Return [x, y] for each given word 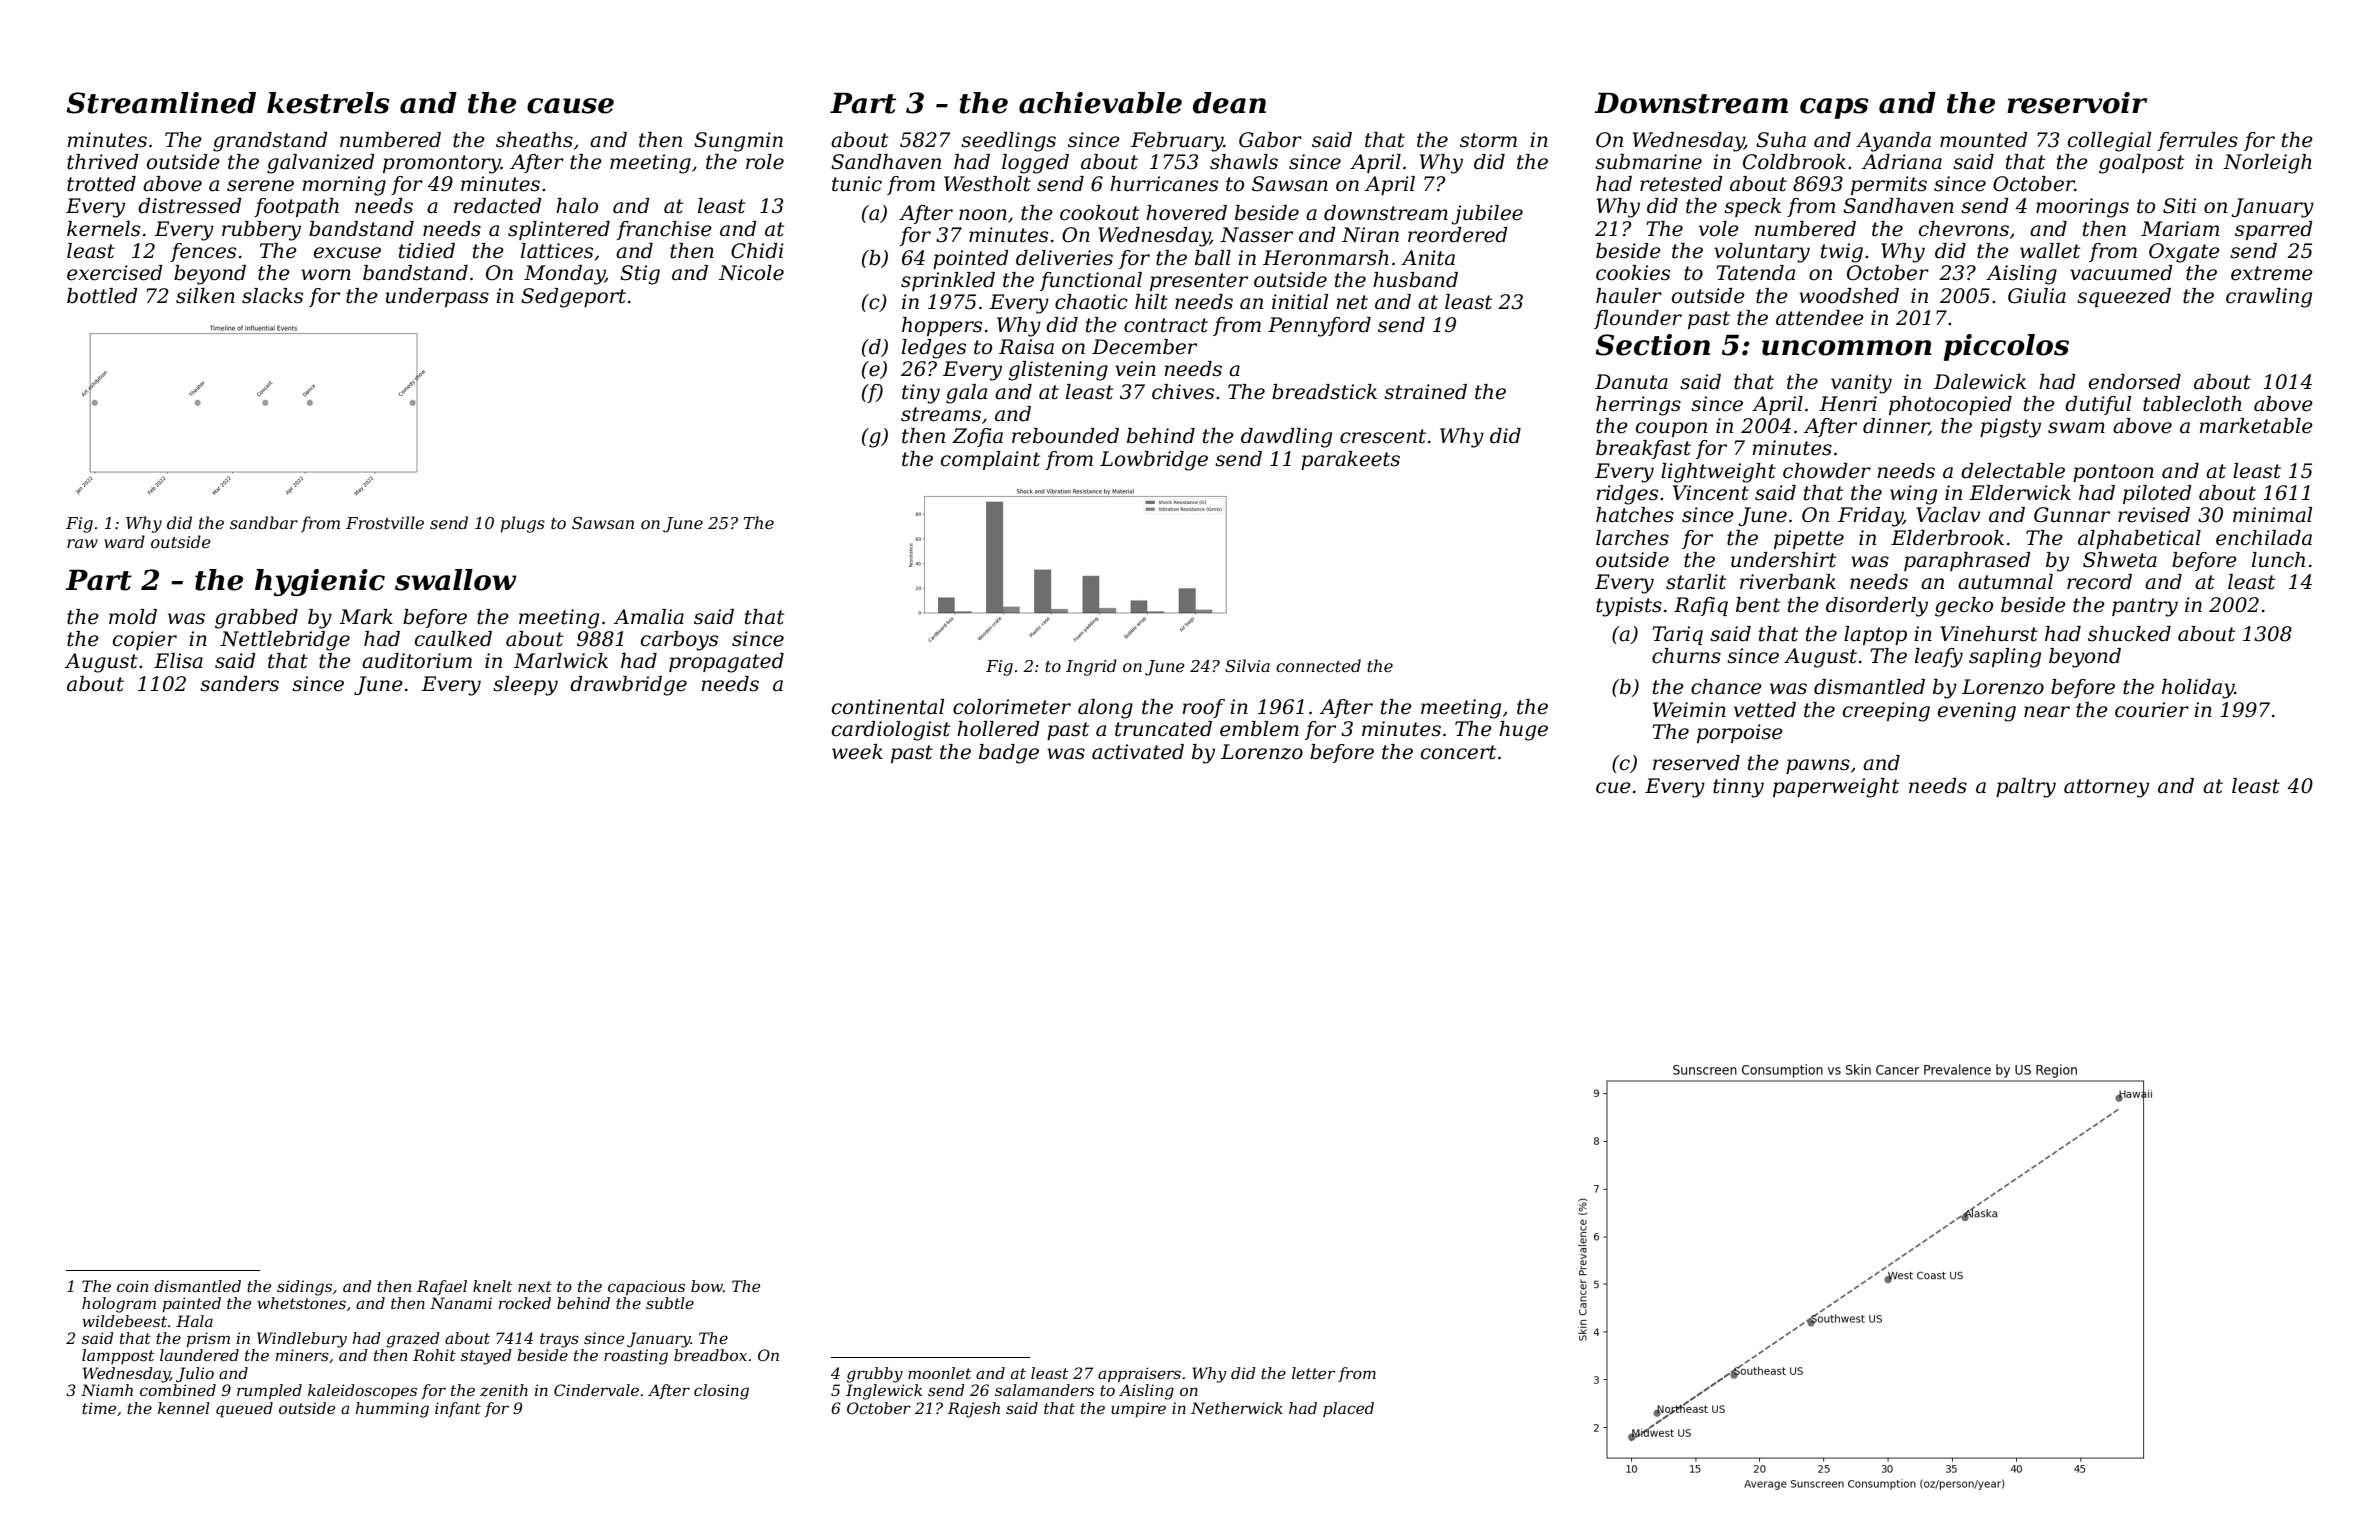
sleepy [525, 686]
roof [1203, 708]
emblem [1259, 729]
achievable [1100, 103]
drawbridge [628, 686]
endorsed [2135, 382]
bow [707, 1286]
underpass [437, 297]
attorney [2106, 788]
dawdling [1286, 438]
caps [1834, 108]
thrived [103, 162]
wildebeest [124, 1321]
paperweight [1836, 788]
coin [132, 1286]
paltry [2026, 788]
